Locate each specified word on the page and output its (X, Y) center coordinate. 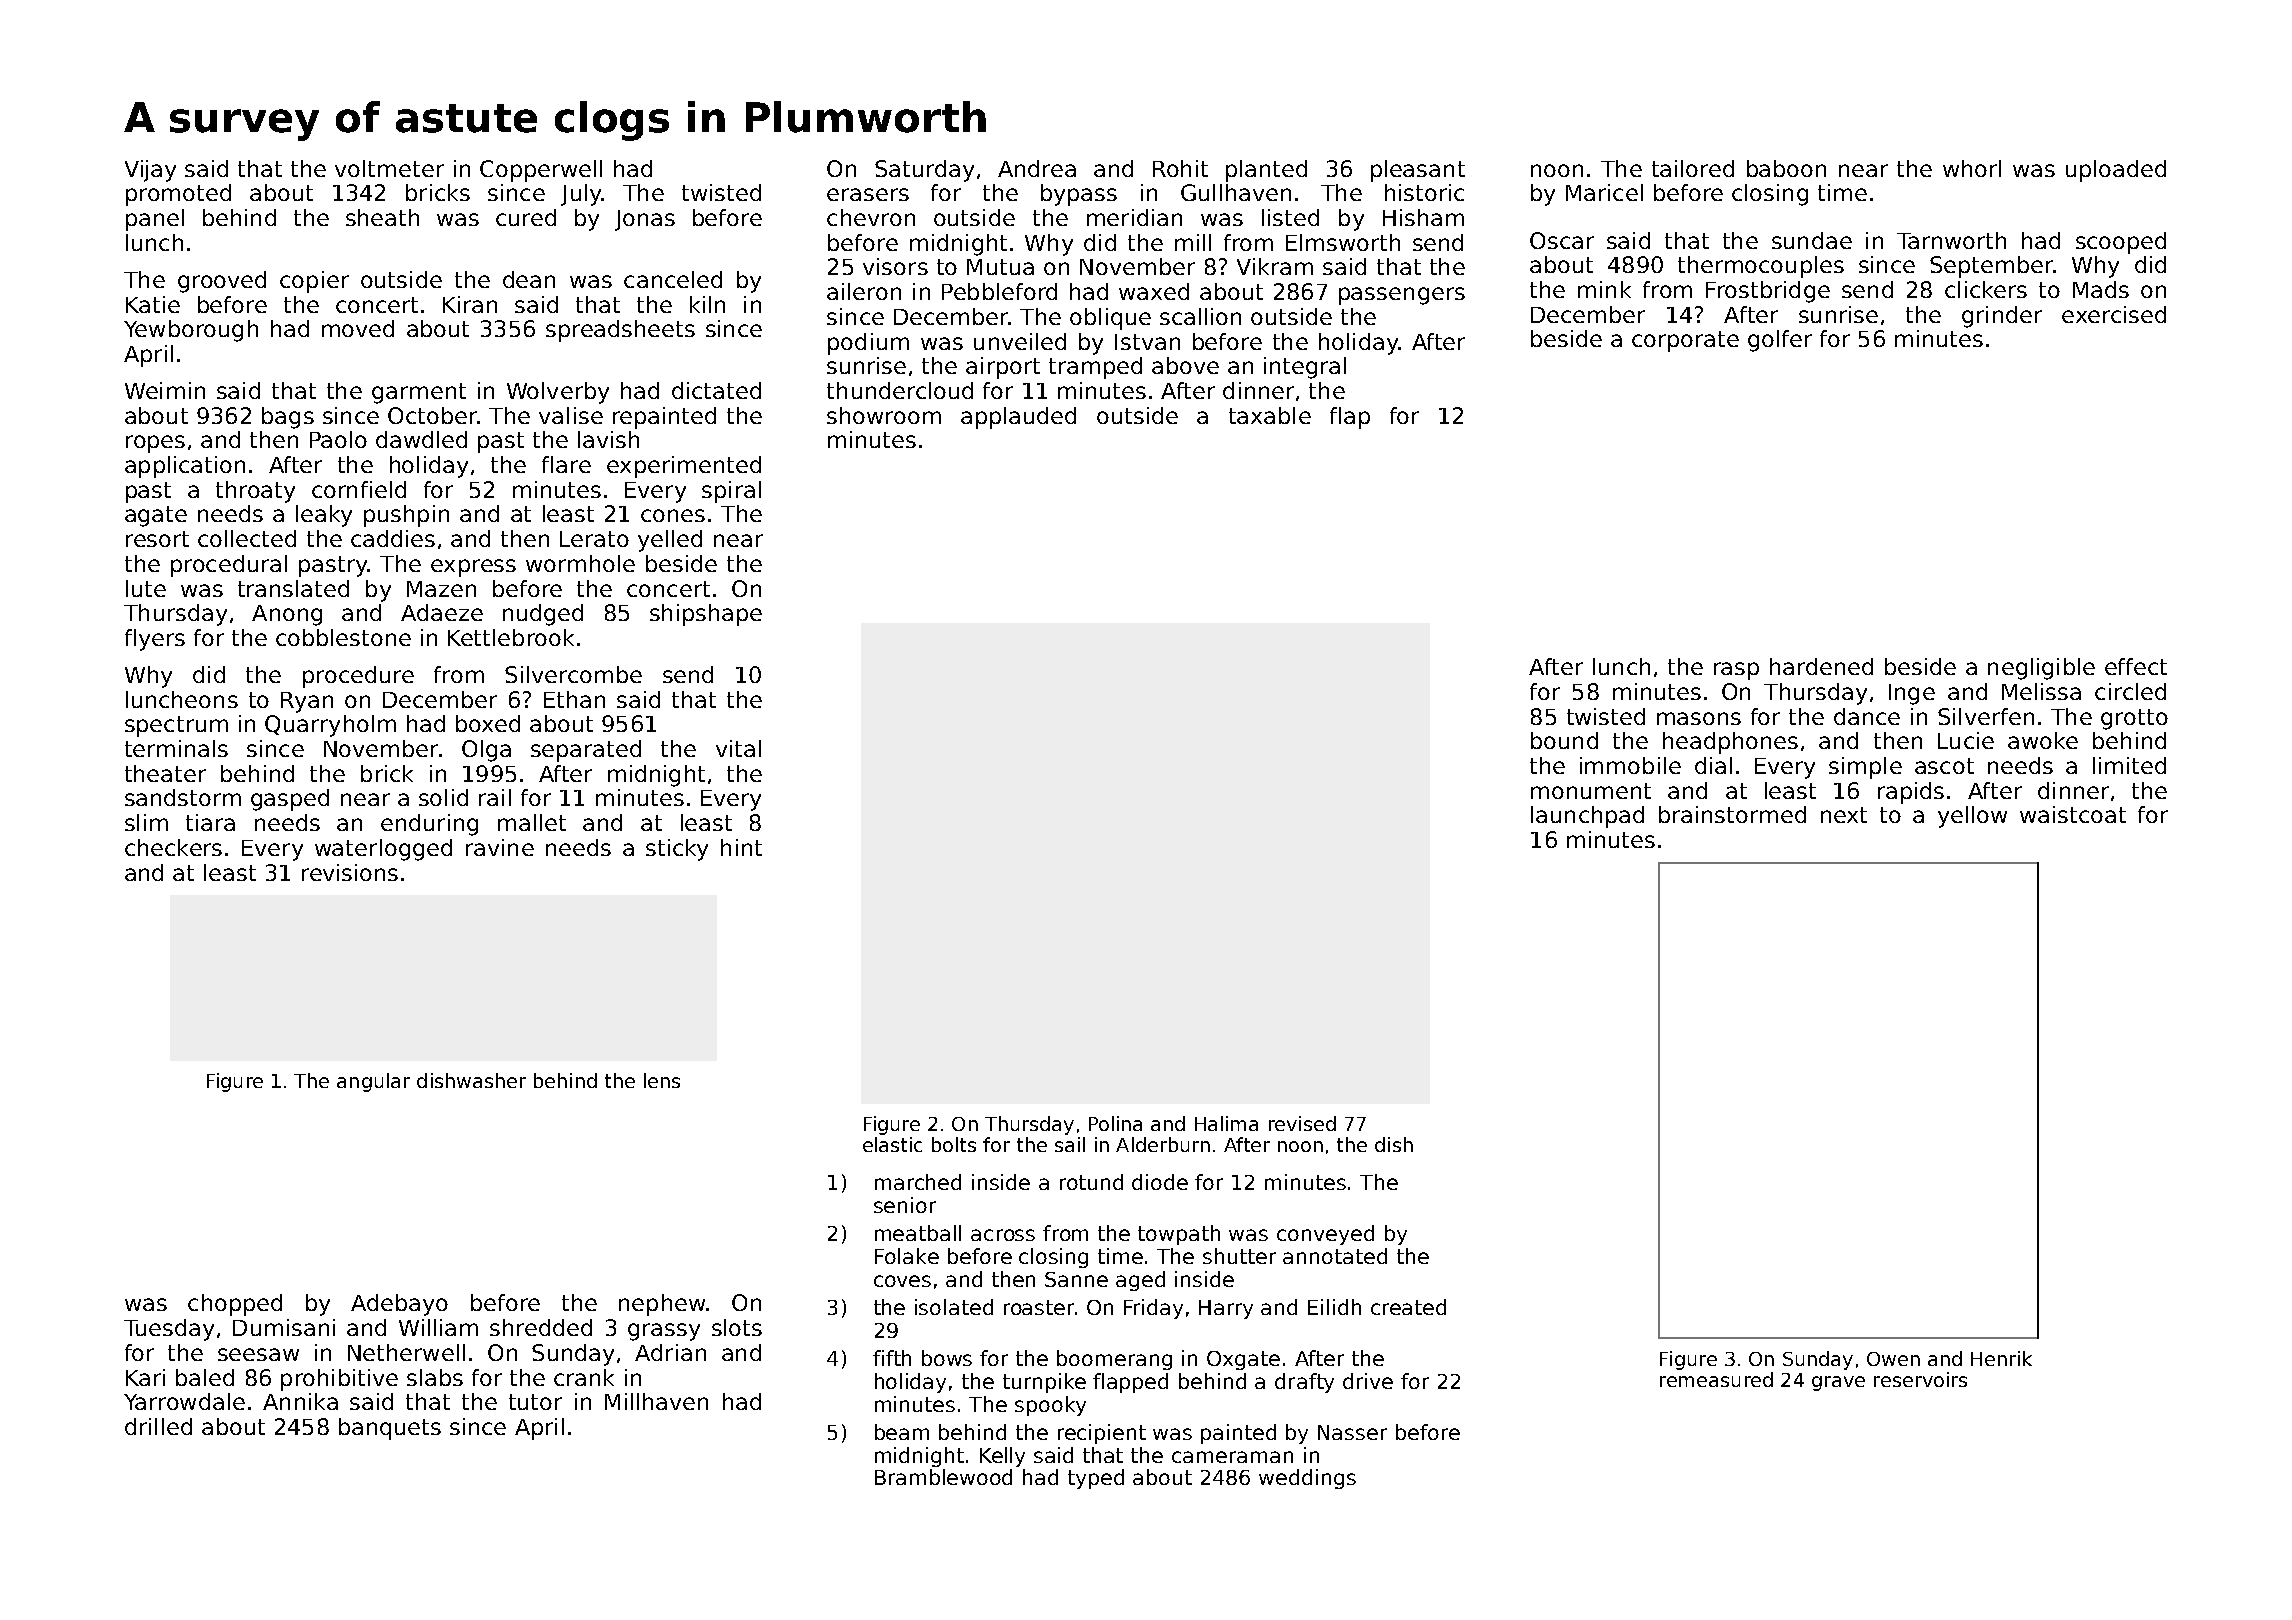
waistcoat (2073, 814)
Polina (1115, 1123)
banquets (390, 1429)
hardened (1821, 666)
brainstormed (1732, 814)
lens (662, 1080)
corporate (1685, 341)
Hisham (1423, 217)
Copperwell (541, 171)
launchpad (1587, 817)
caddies (393, 538)
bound (1564, 740)
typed (1096, 1479)
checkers (173, 847)
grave (1838, 1383)
